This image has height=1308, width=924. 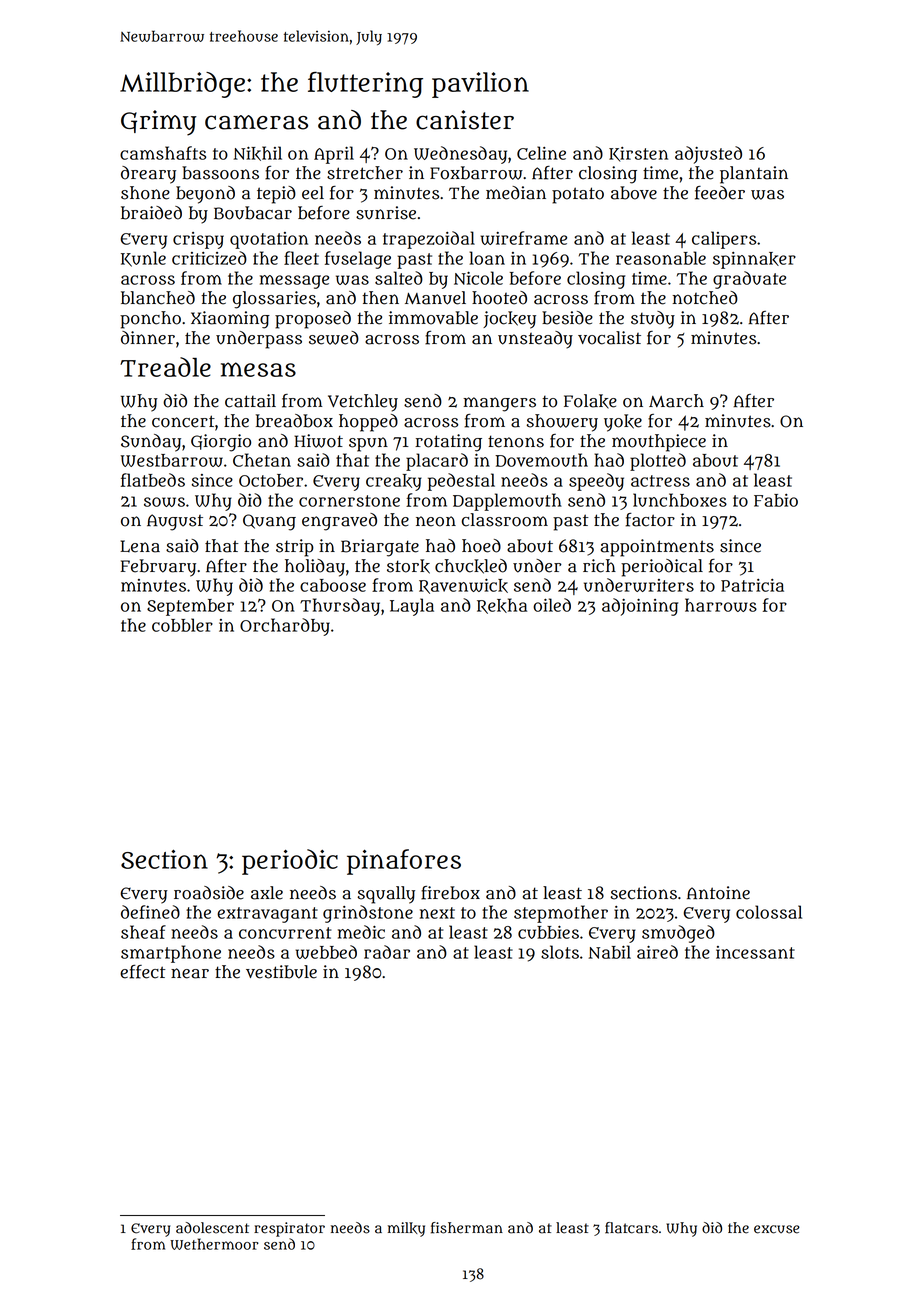 What do you see at coordinates (267, 893) in the image?
I see `axle` at bounding box center [267, 893].
